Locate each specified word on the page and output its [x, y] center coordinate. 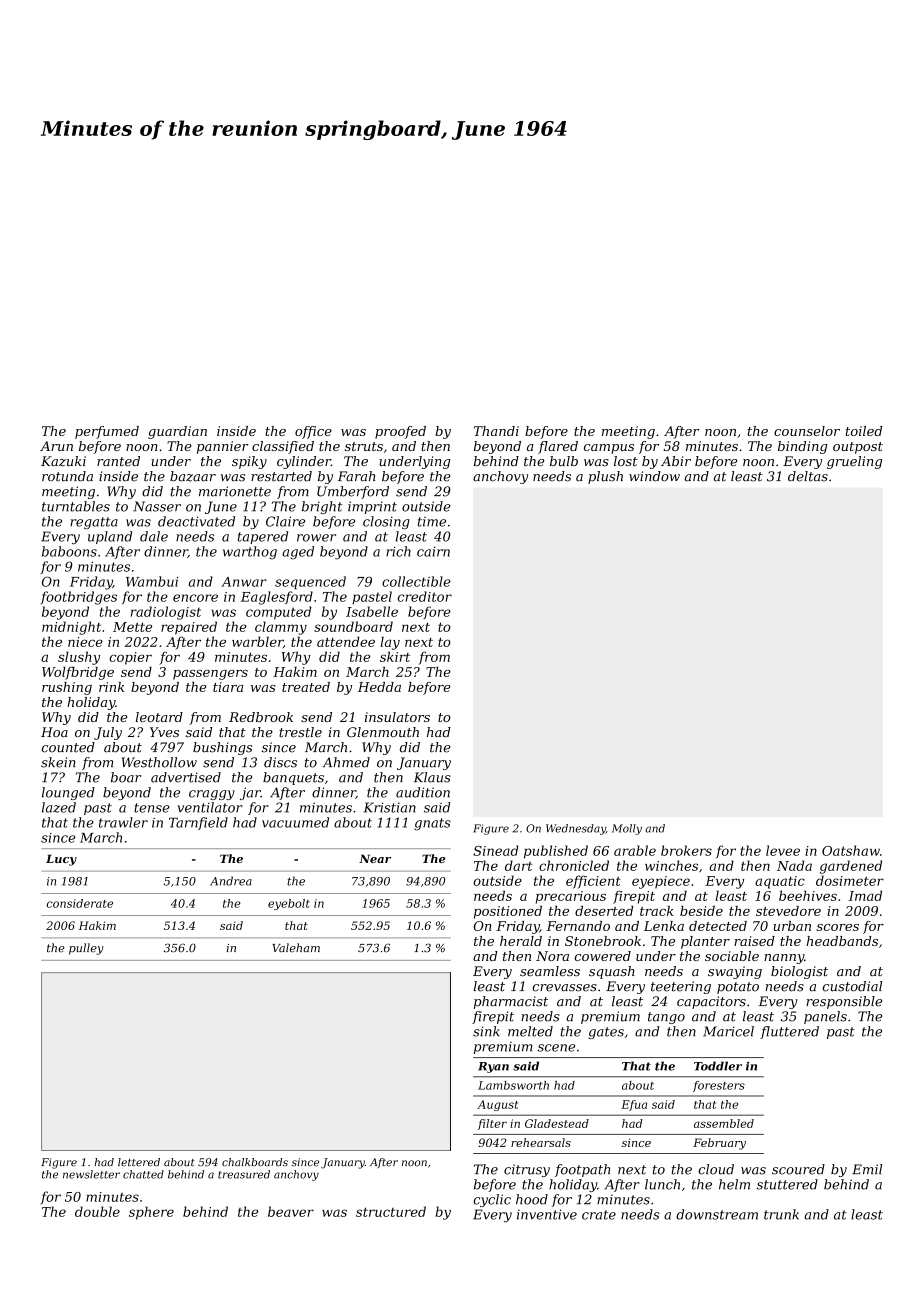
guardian [177, 432]
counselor [807, 431]
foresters [719, 1086]
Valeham [296, 948]
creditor [425, 596]
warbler [257, 642]
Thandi [496, 431]
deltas [808, 476]
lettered [139, 1162]
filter [492, 1124]
